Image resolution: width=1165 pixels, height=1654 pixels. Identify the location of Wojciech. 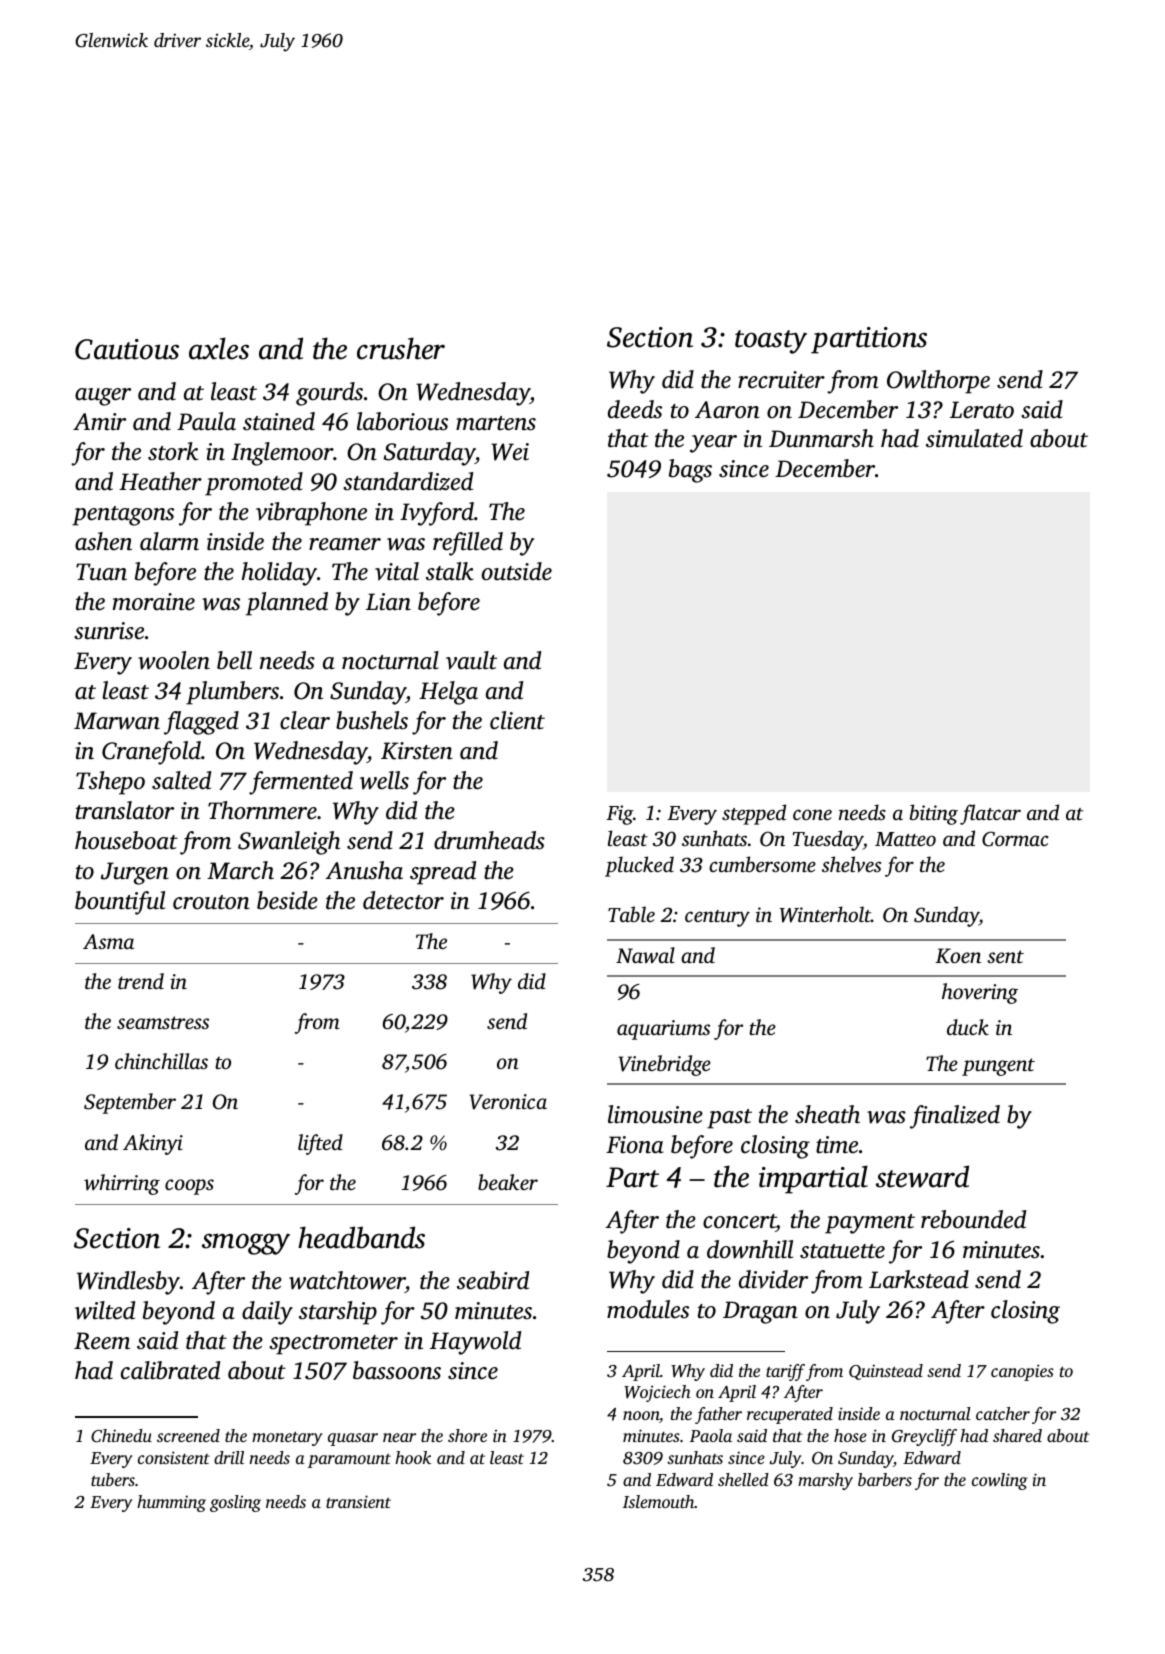
(657, 1393).
